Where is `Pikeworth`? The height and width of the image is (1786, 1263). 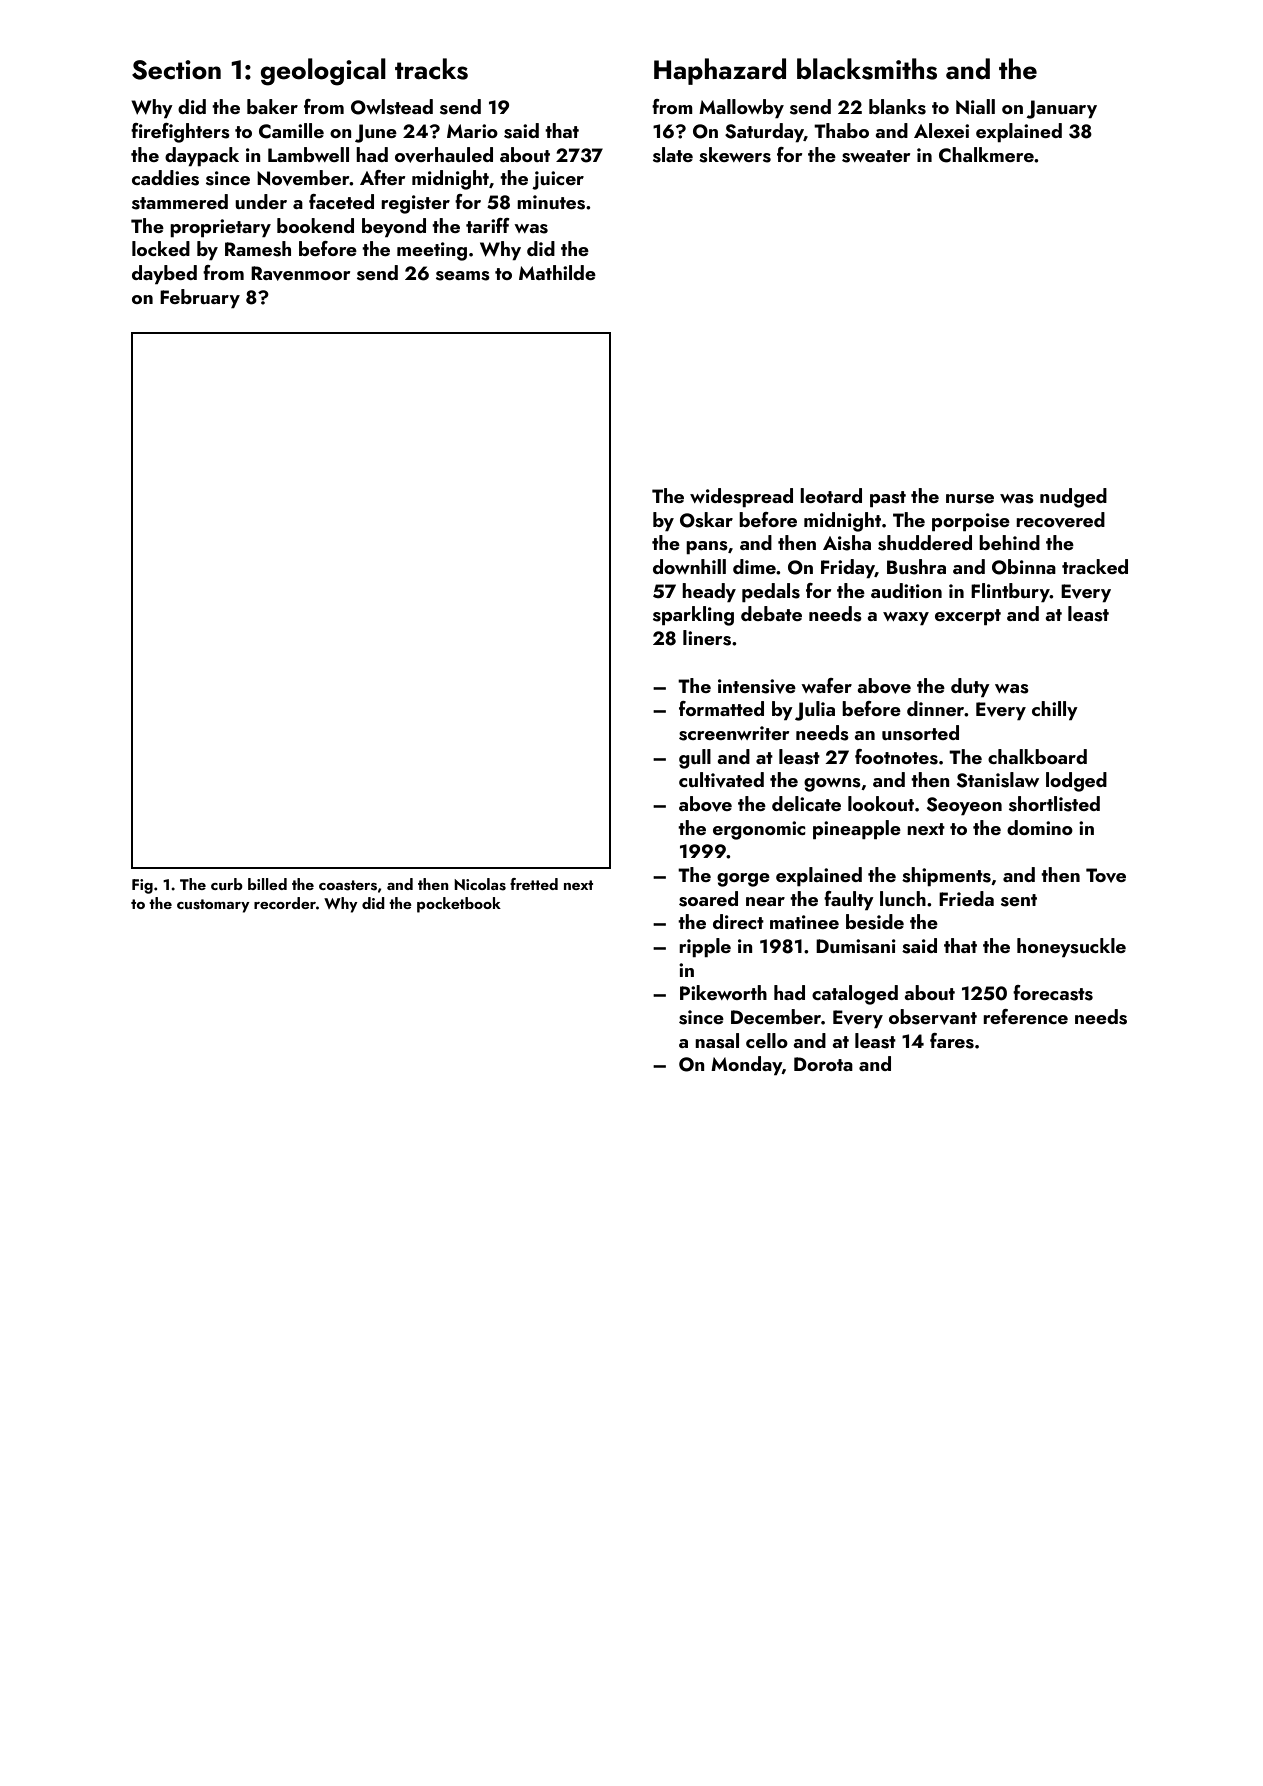
Pikeworth is located at coordinates (723, 992).
